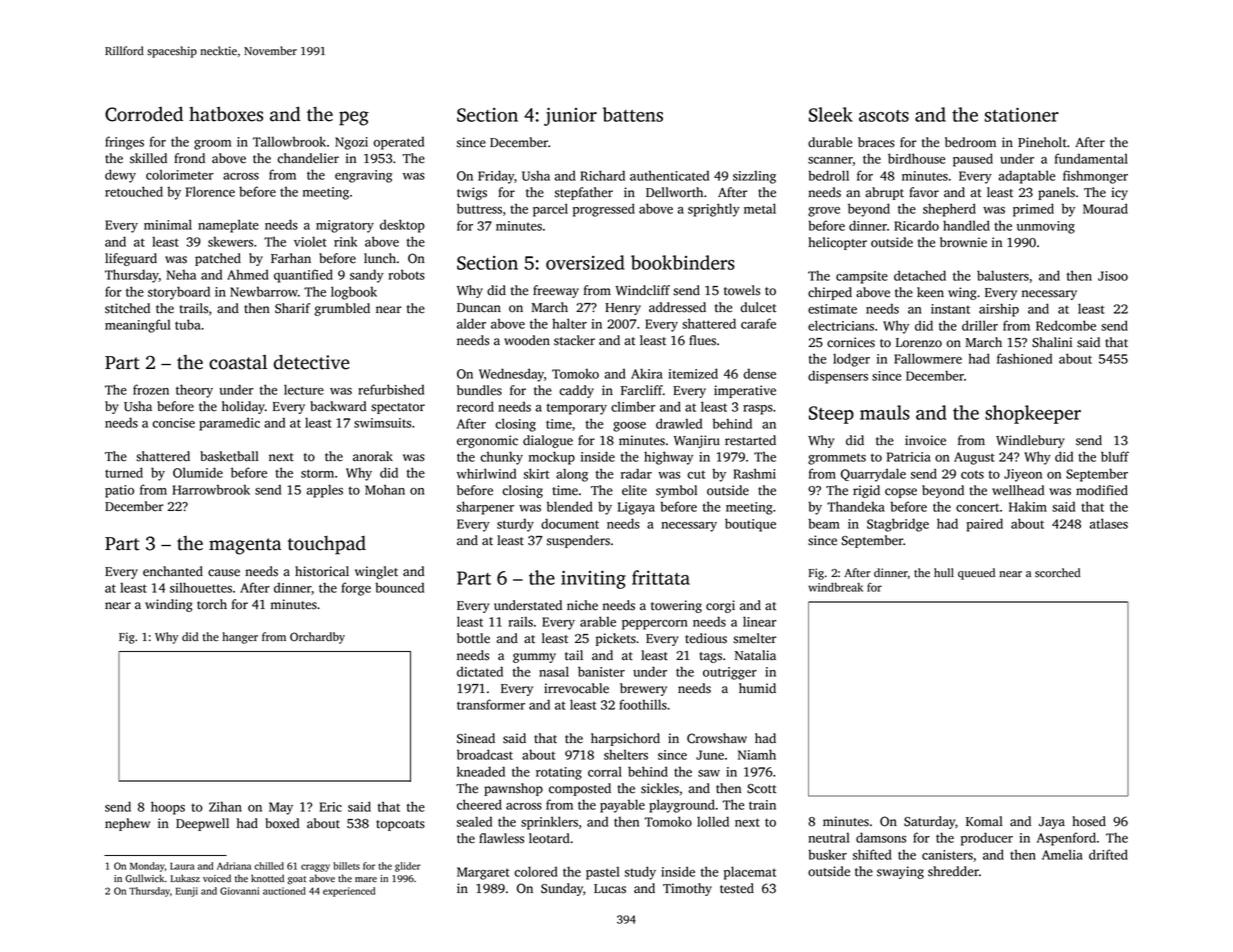 The width and height of the screenshot is (1233, 952). What do you see at coordinates (399, 588) in the screenshot?
I see `bounced` at bounding box center [399, 588].
